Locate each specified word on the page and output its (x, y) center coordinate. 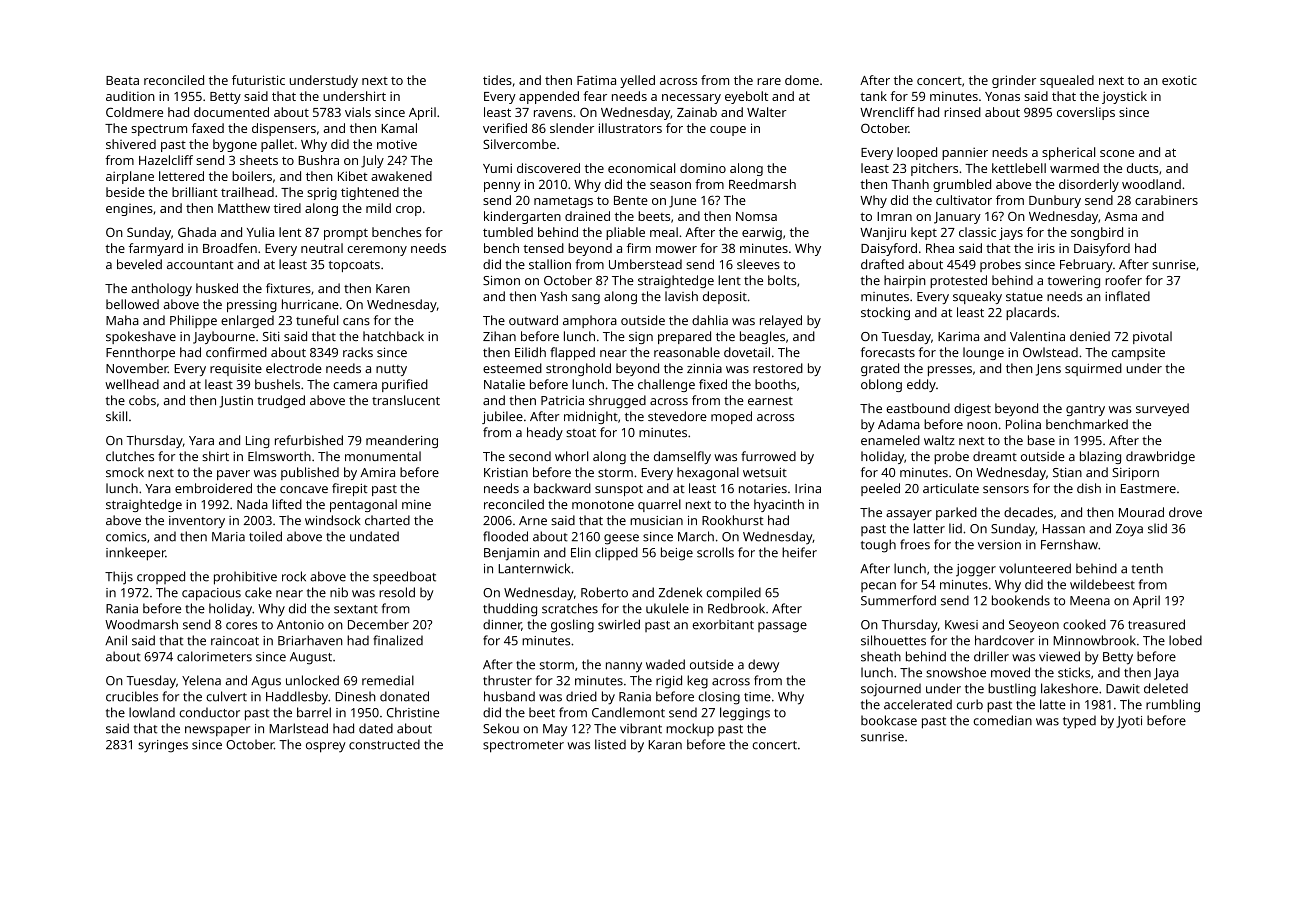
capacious (211, 594)
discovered (548, 168)
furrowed (768, 456)
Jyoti (1129, 722)
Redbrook (736, 608)
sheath (881, 656)
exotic (1179, 80)
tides (497, 80)
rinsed (962, 112)
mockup (690, 729)
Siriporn (1135, 474)
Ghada (197, 232)
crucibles (132, 696)
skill (116, 416)
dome (802, 80)
